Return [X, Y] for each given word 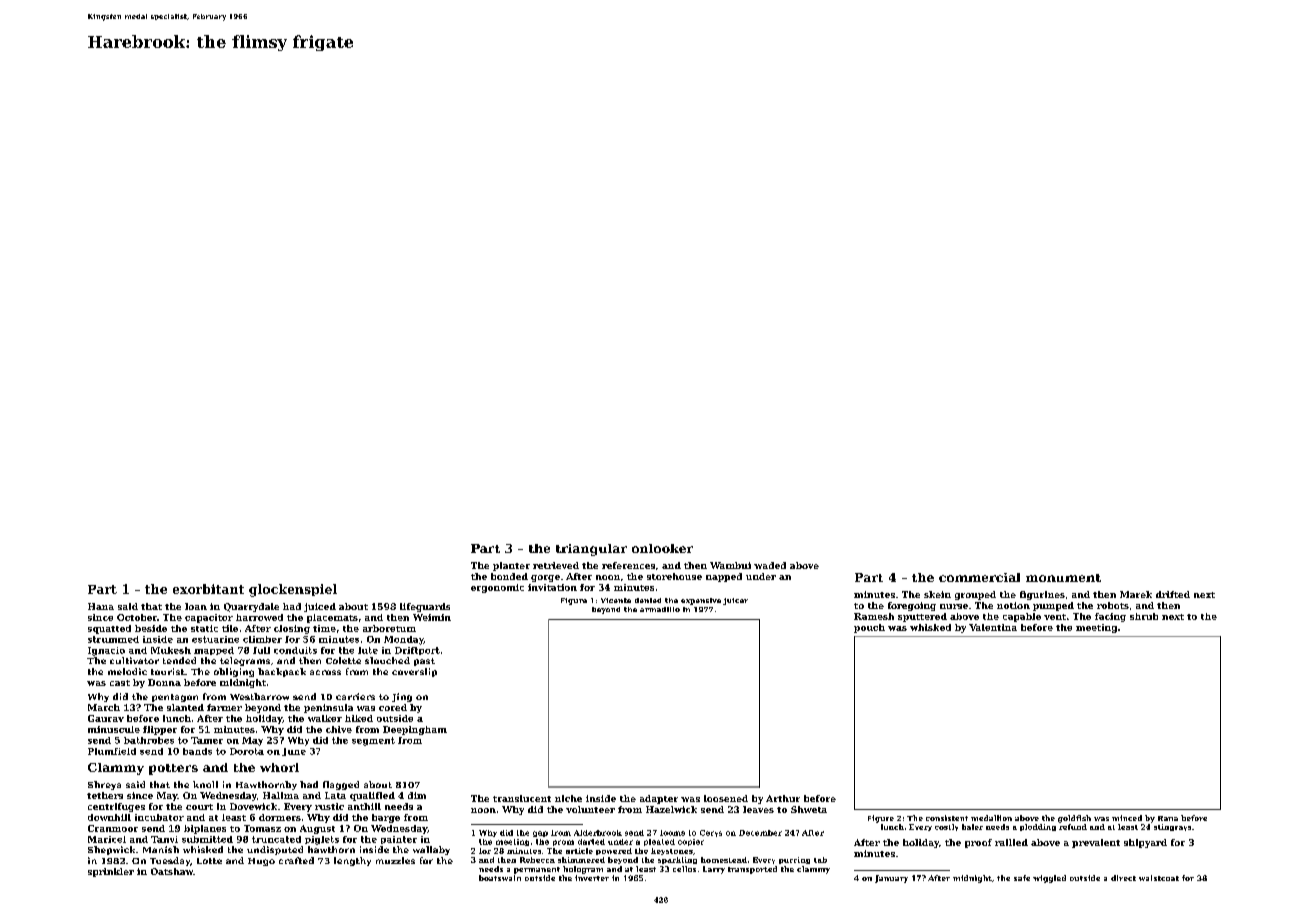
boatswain [500, 878]
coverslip [414, 672]
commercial [979, 577]
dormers [280, 817]
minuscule [114, 729]
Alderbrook [598, 833]
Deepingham [415, 730]
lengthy [352, 861]
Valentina [993, 627]
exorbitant [208, 589]
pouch [869, 628]
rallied [1011, 842]
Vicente [616, 600]
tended [179, 660]
